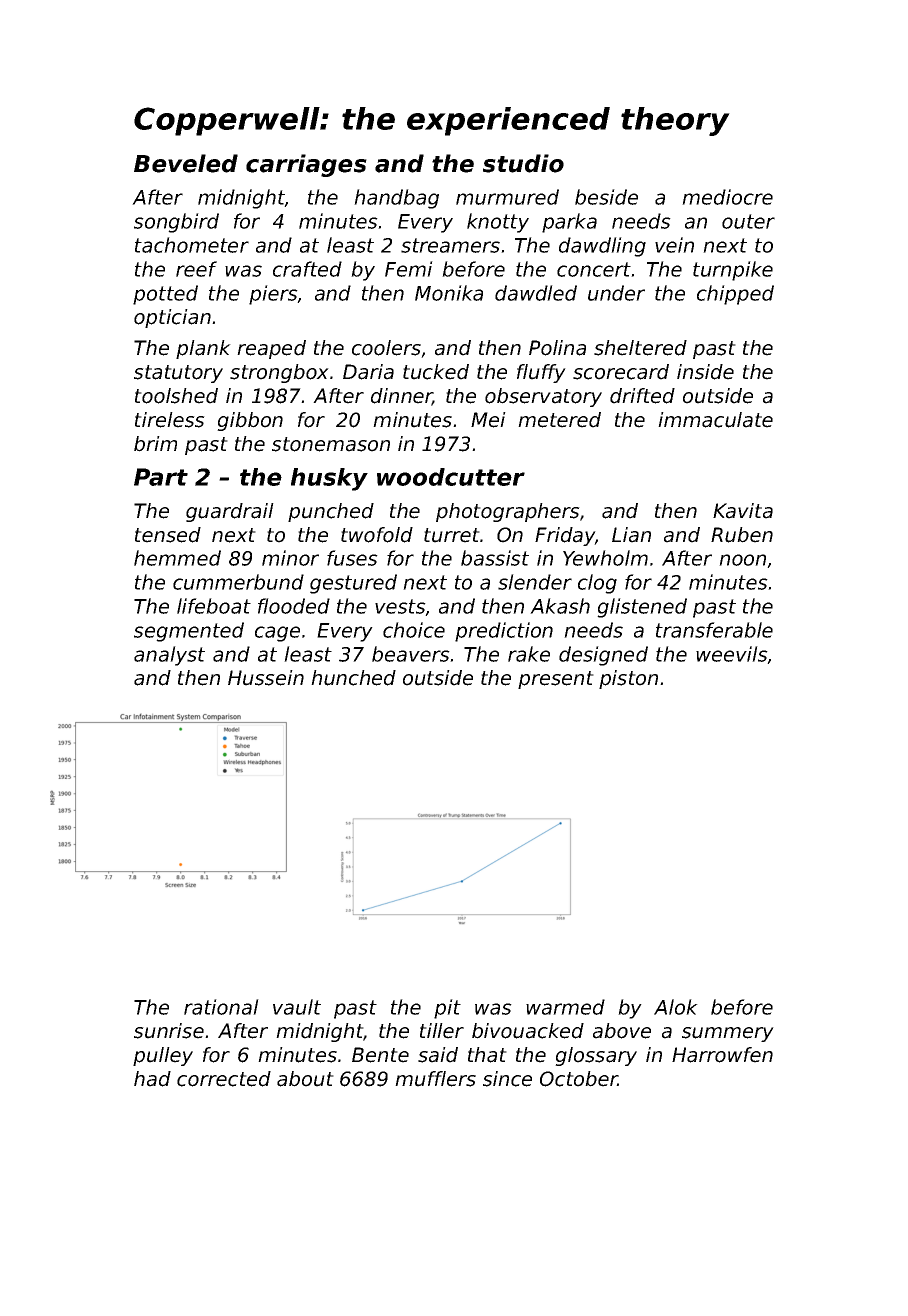 This image has width=908, height=1316. Describe the element at coordinates (266, 678) in the image. I see `Hussein` at that location.
